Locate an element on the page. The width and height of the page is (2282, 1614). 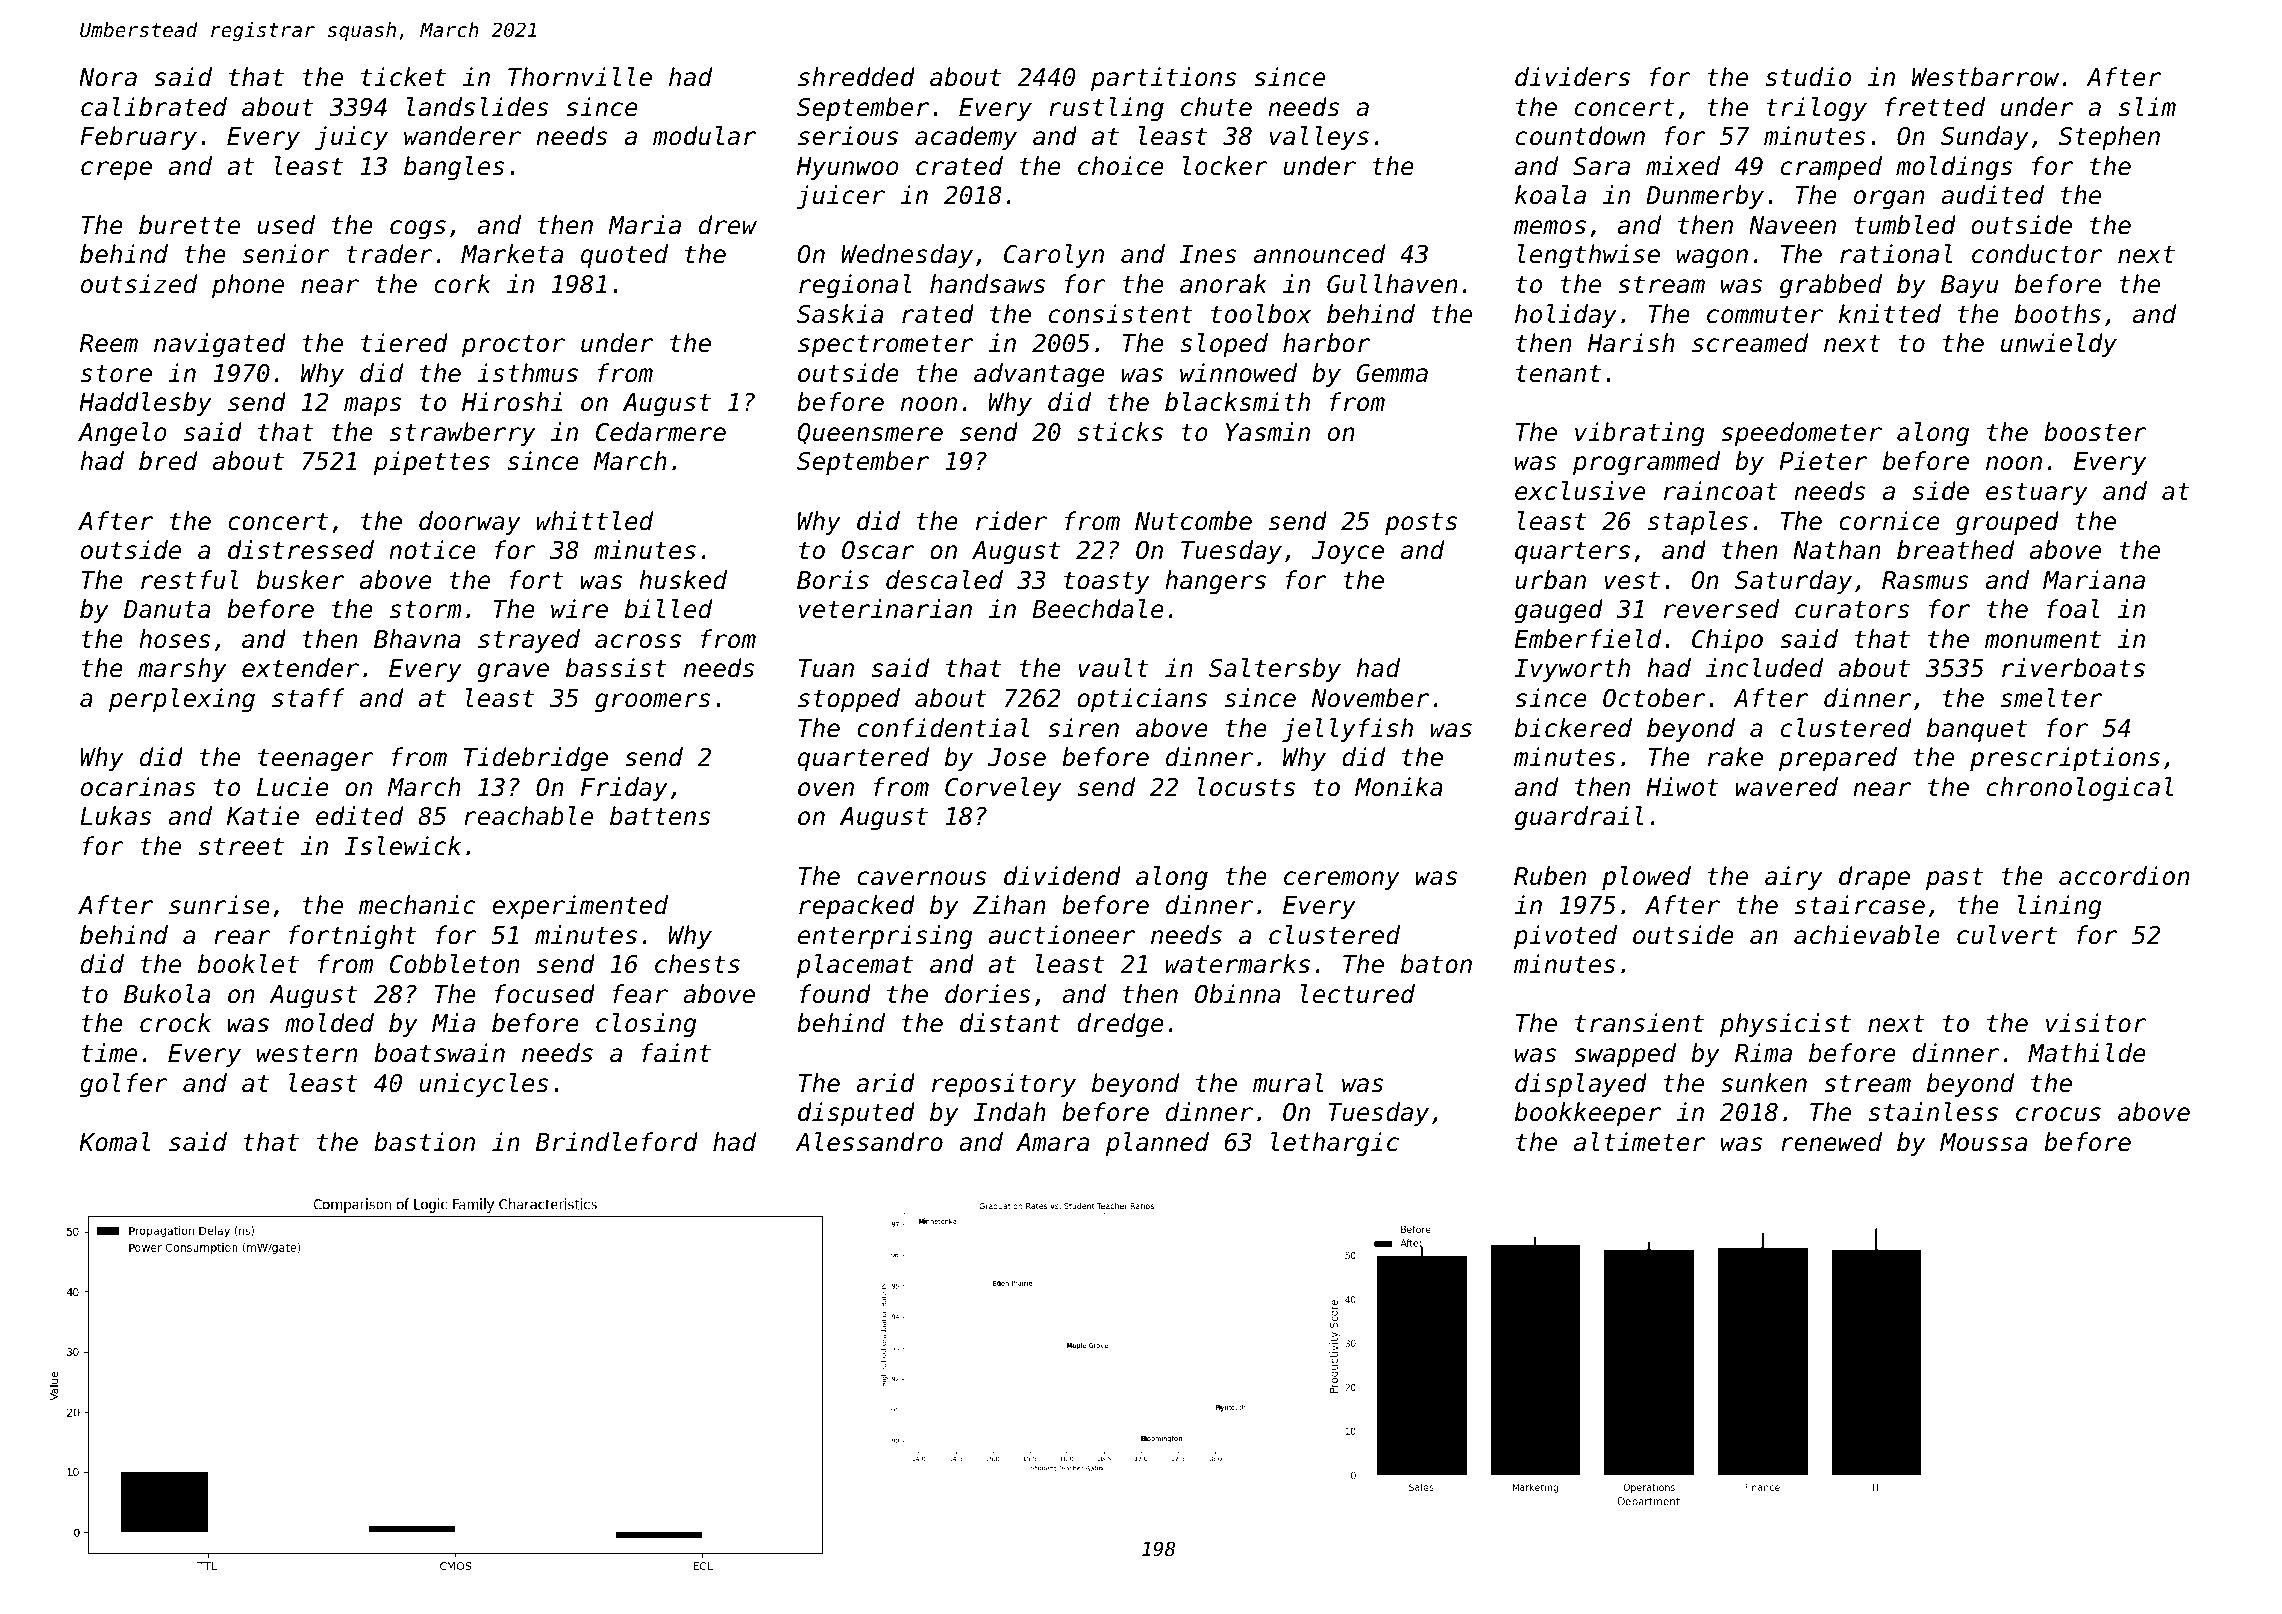
ocarinas is located at coordinates (138, 787).
